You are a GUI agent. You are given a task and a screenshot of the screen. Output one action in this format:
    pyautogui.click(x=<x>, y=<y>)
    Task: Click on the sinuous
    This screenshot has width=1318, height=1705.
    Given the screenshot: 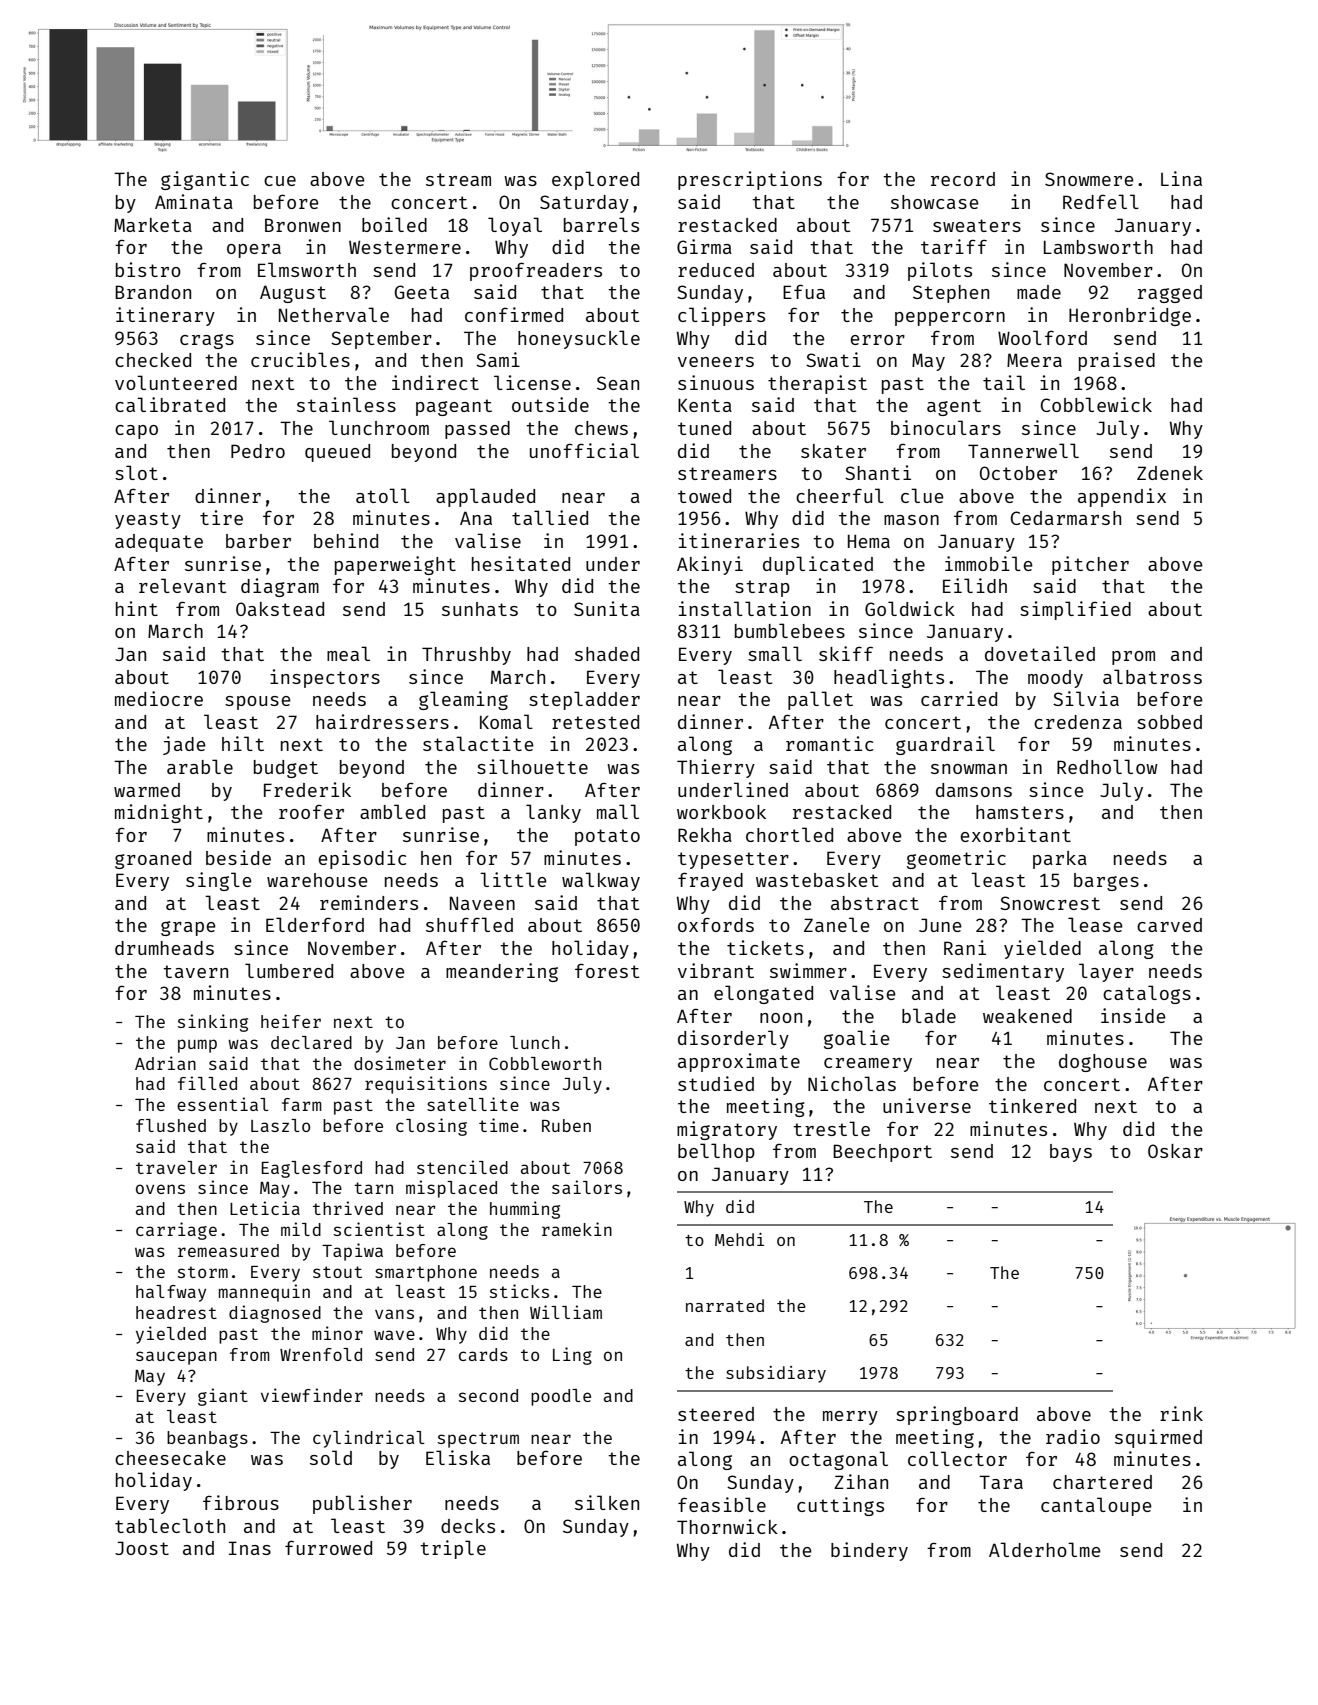 What is the action you would take?
    pyautogui.click(x=716, y=382)
